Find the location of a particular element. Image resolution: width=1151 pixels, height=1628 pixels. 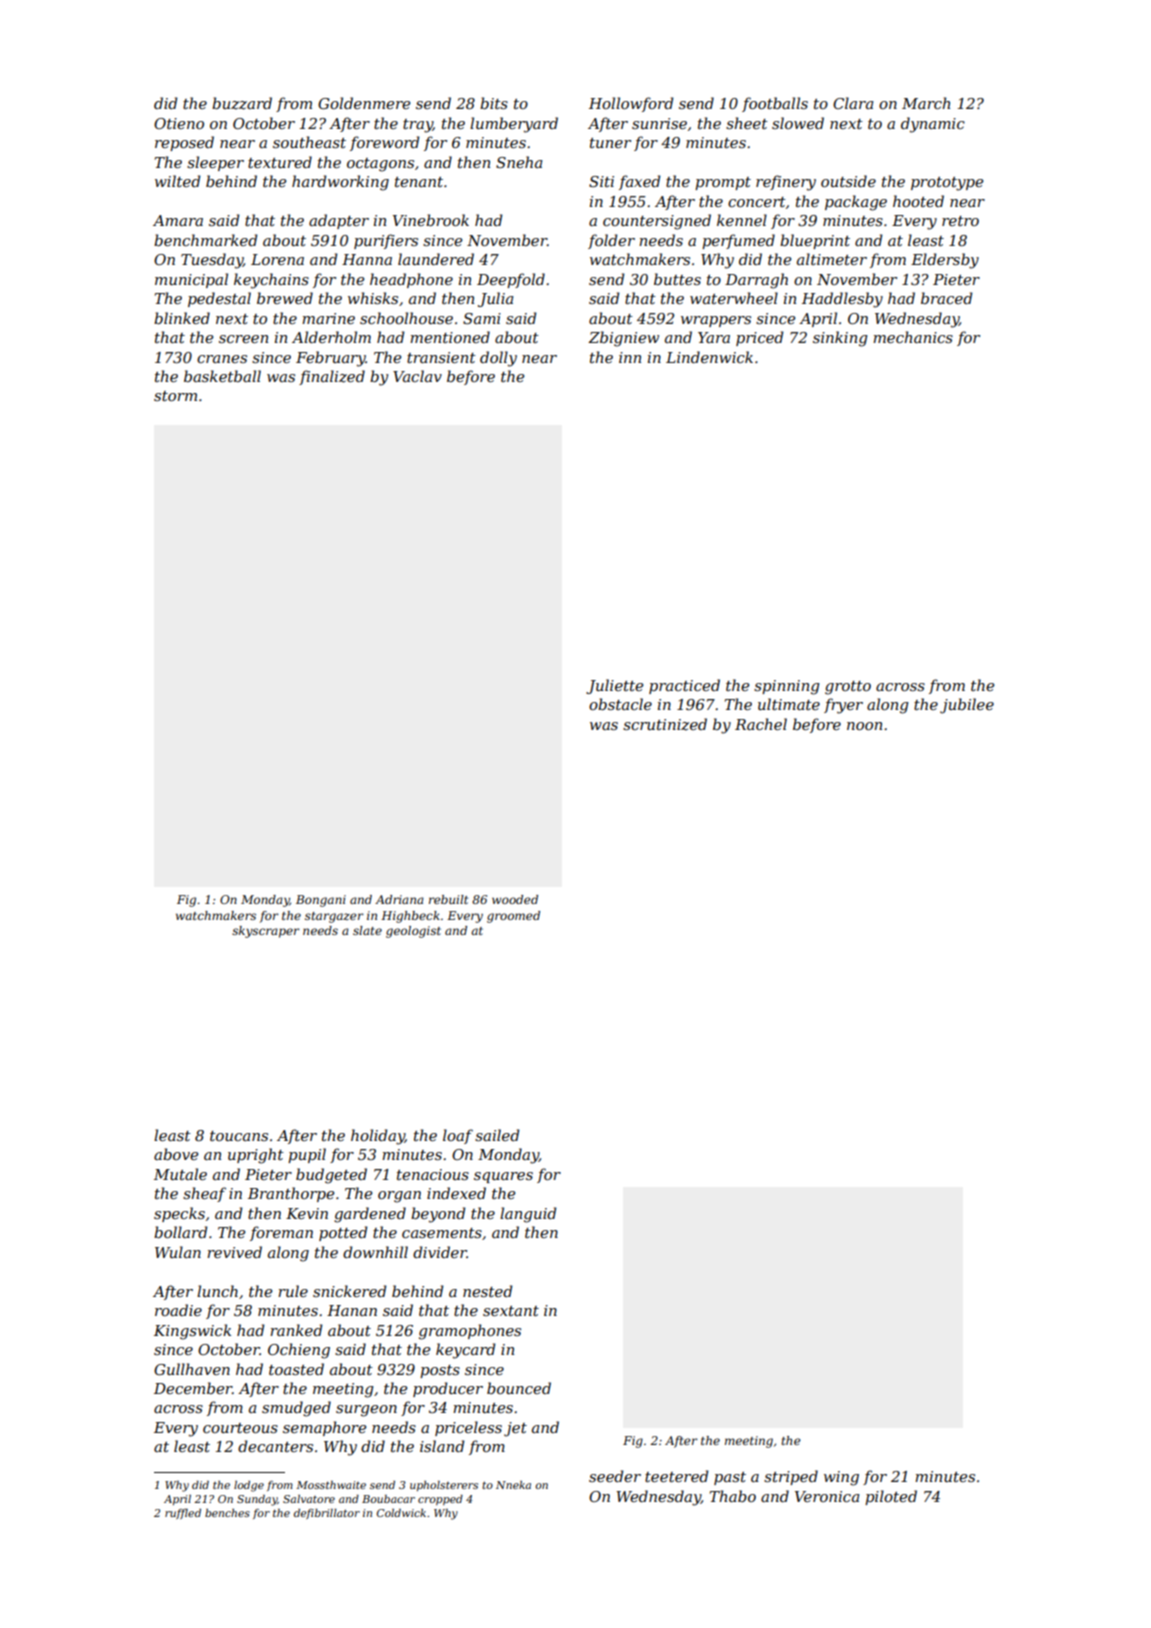

reposed is located at coordinates (184, 143).
